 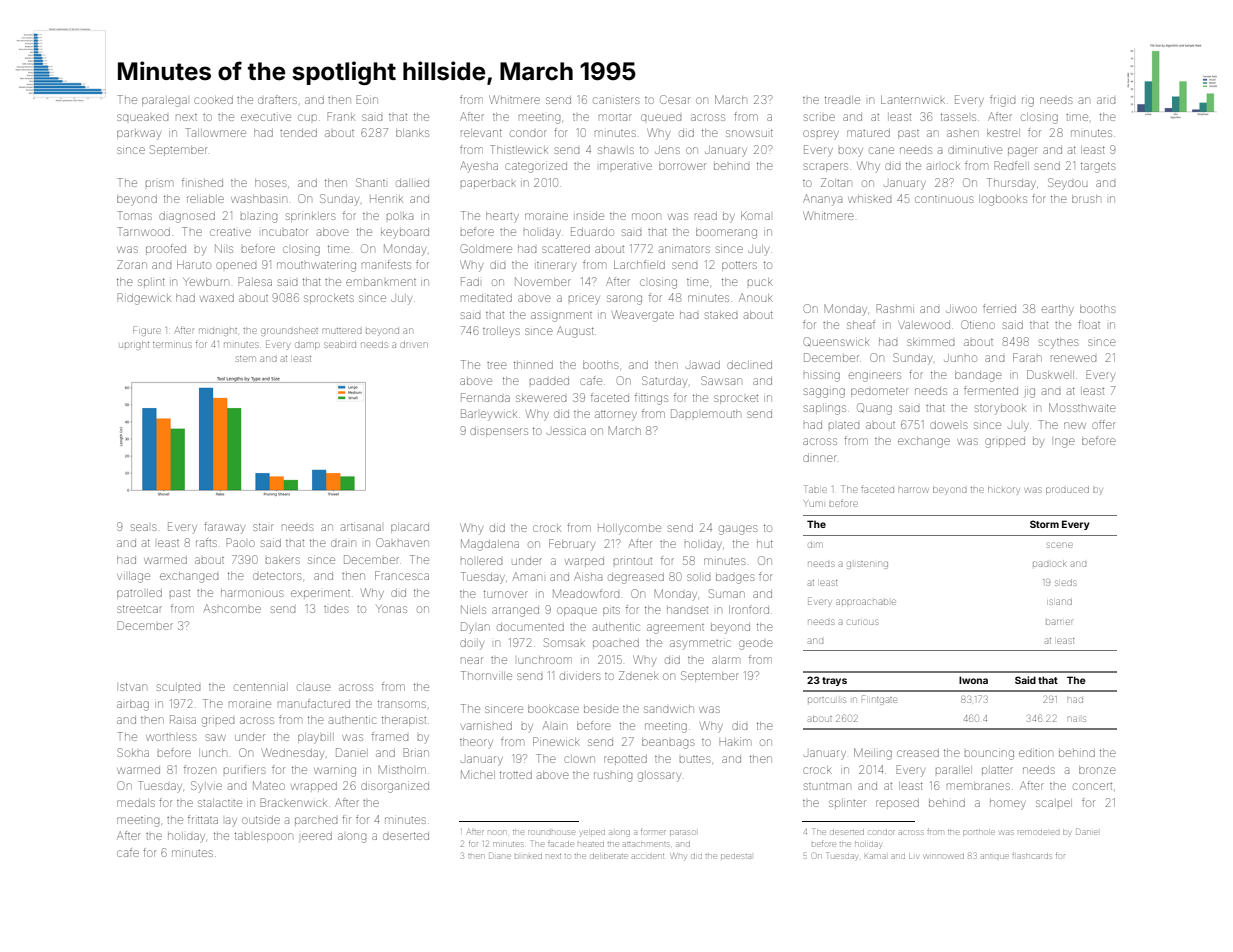 What do you see at coordinates (566, 431) in the page?
I see `Jessica` at bounding box center [566, 431].
